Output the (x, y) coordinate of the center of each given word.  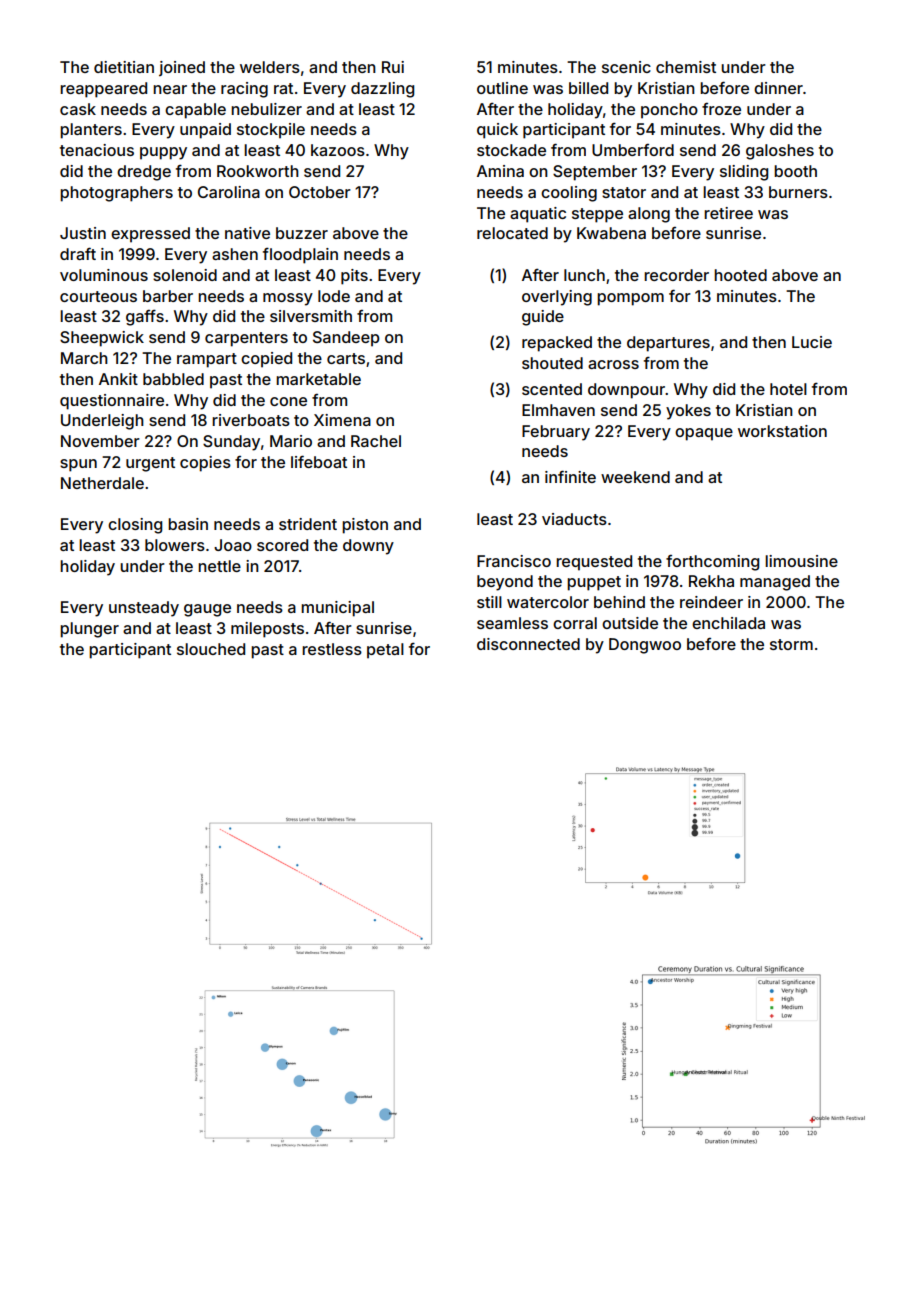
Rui (393, 67)
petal (385, 651)
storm (791, 644)
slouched (211, 649)
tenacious (97, 150)
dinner (778, 88)
